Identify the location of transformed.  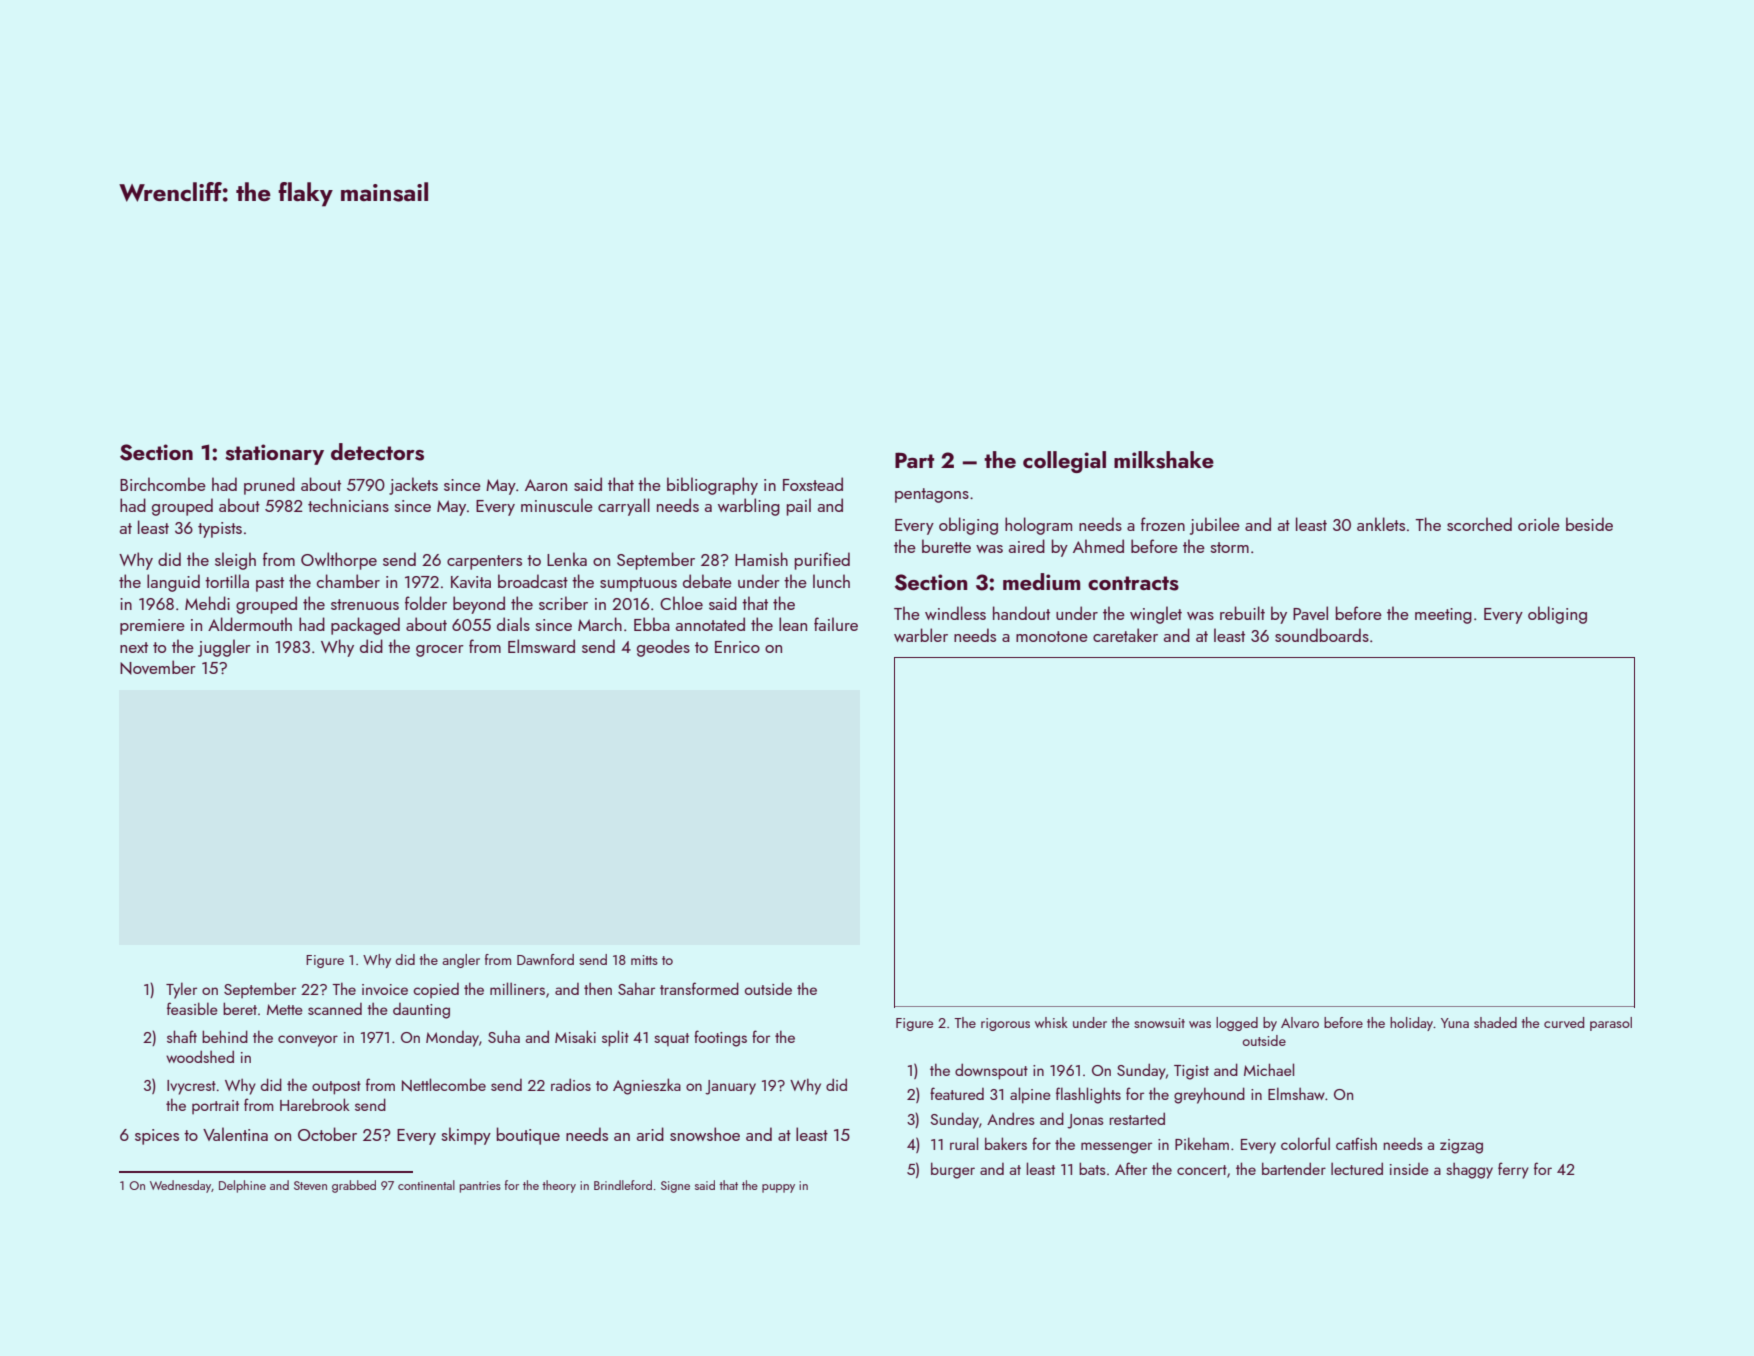
(699, 988).
